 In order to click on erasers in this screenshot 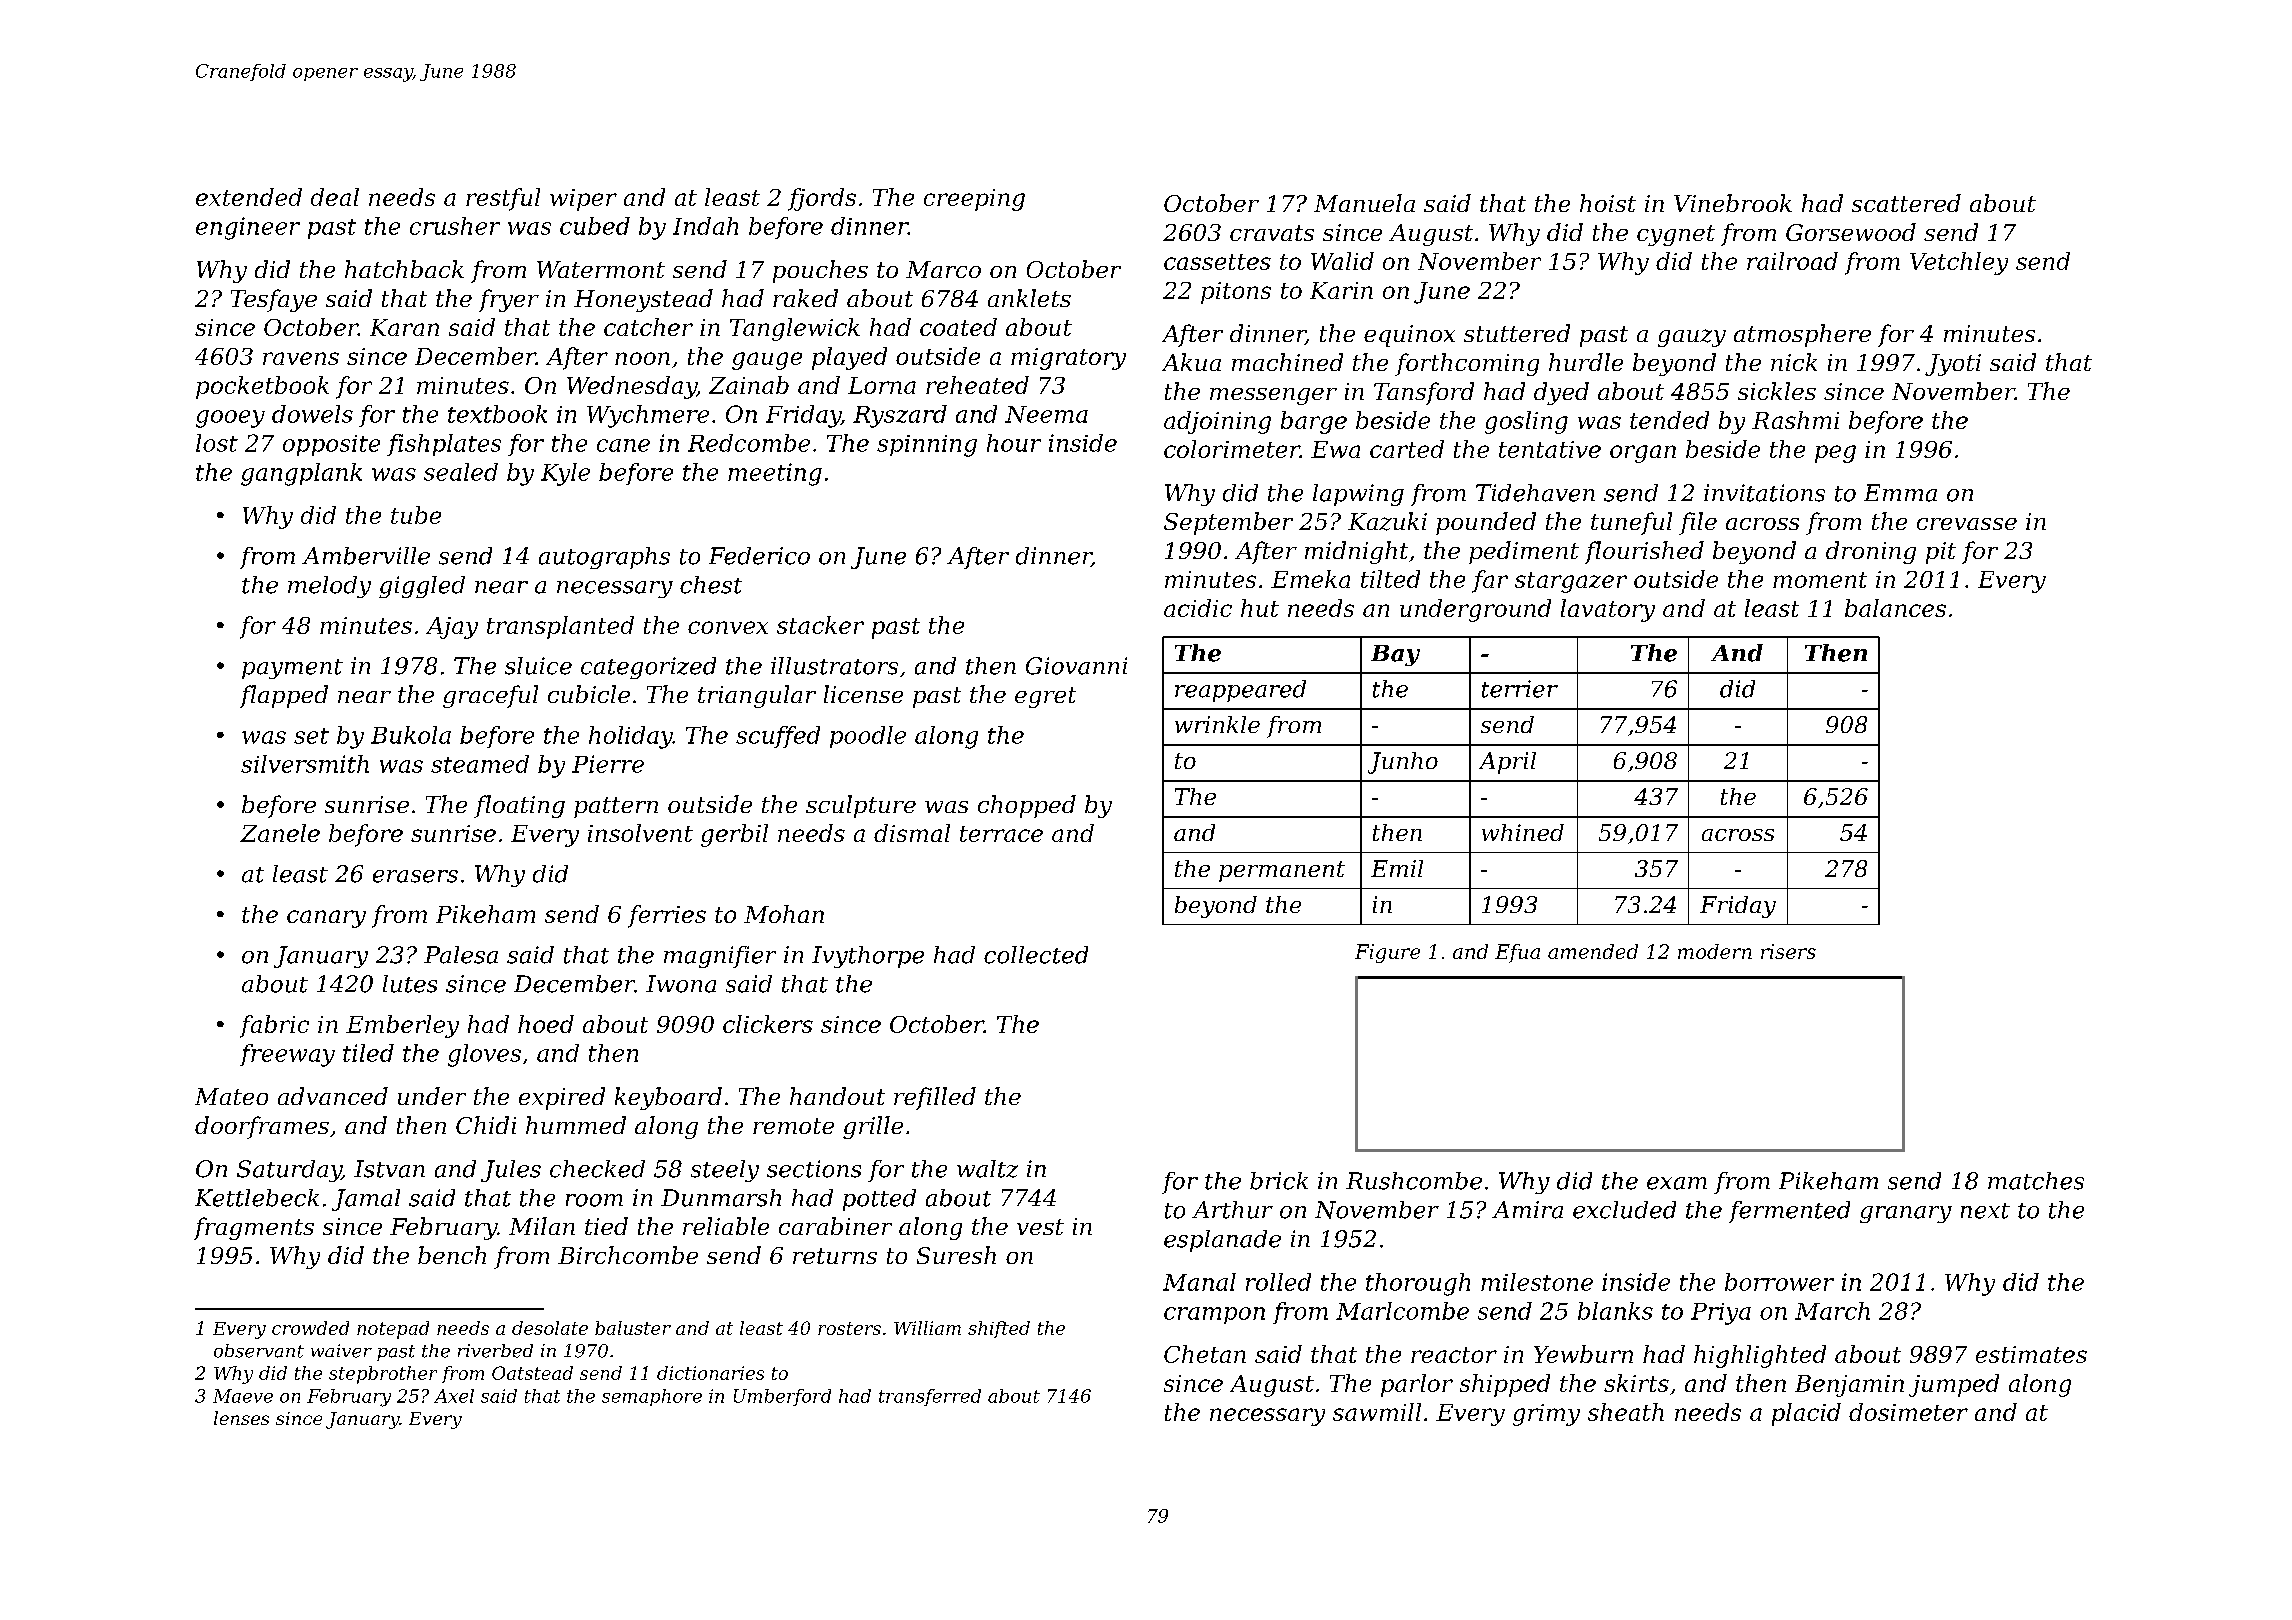, I will do `click(415, 876)`.
